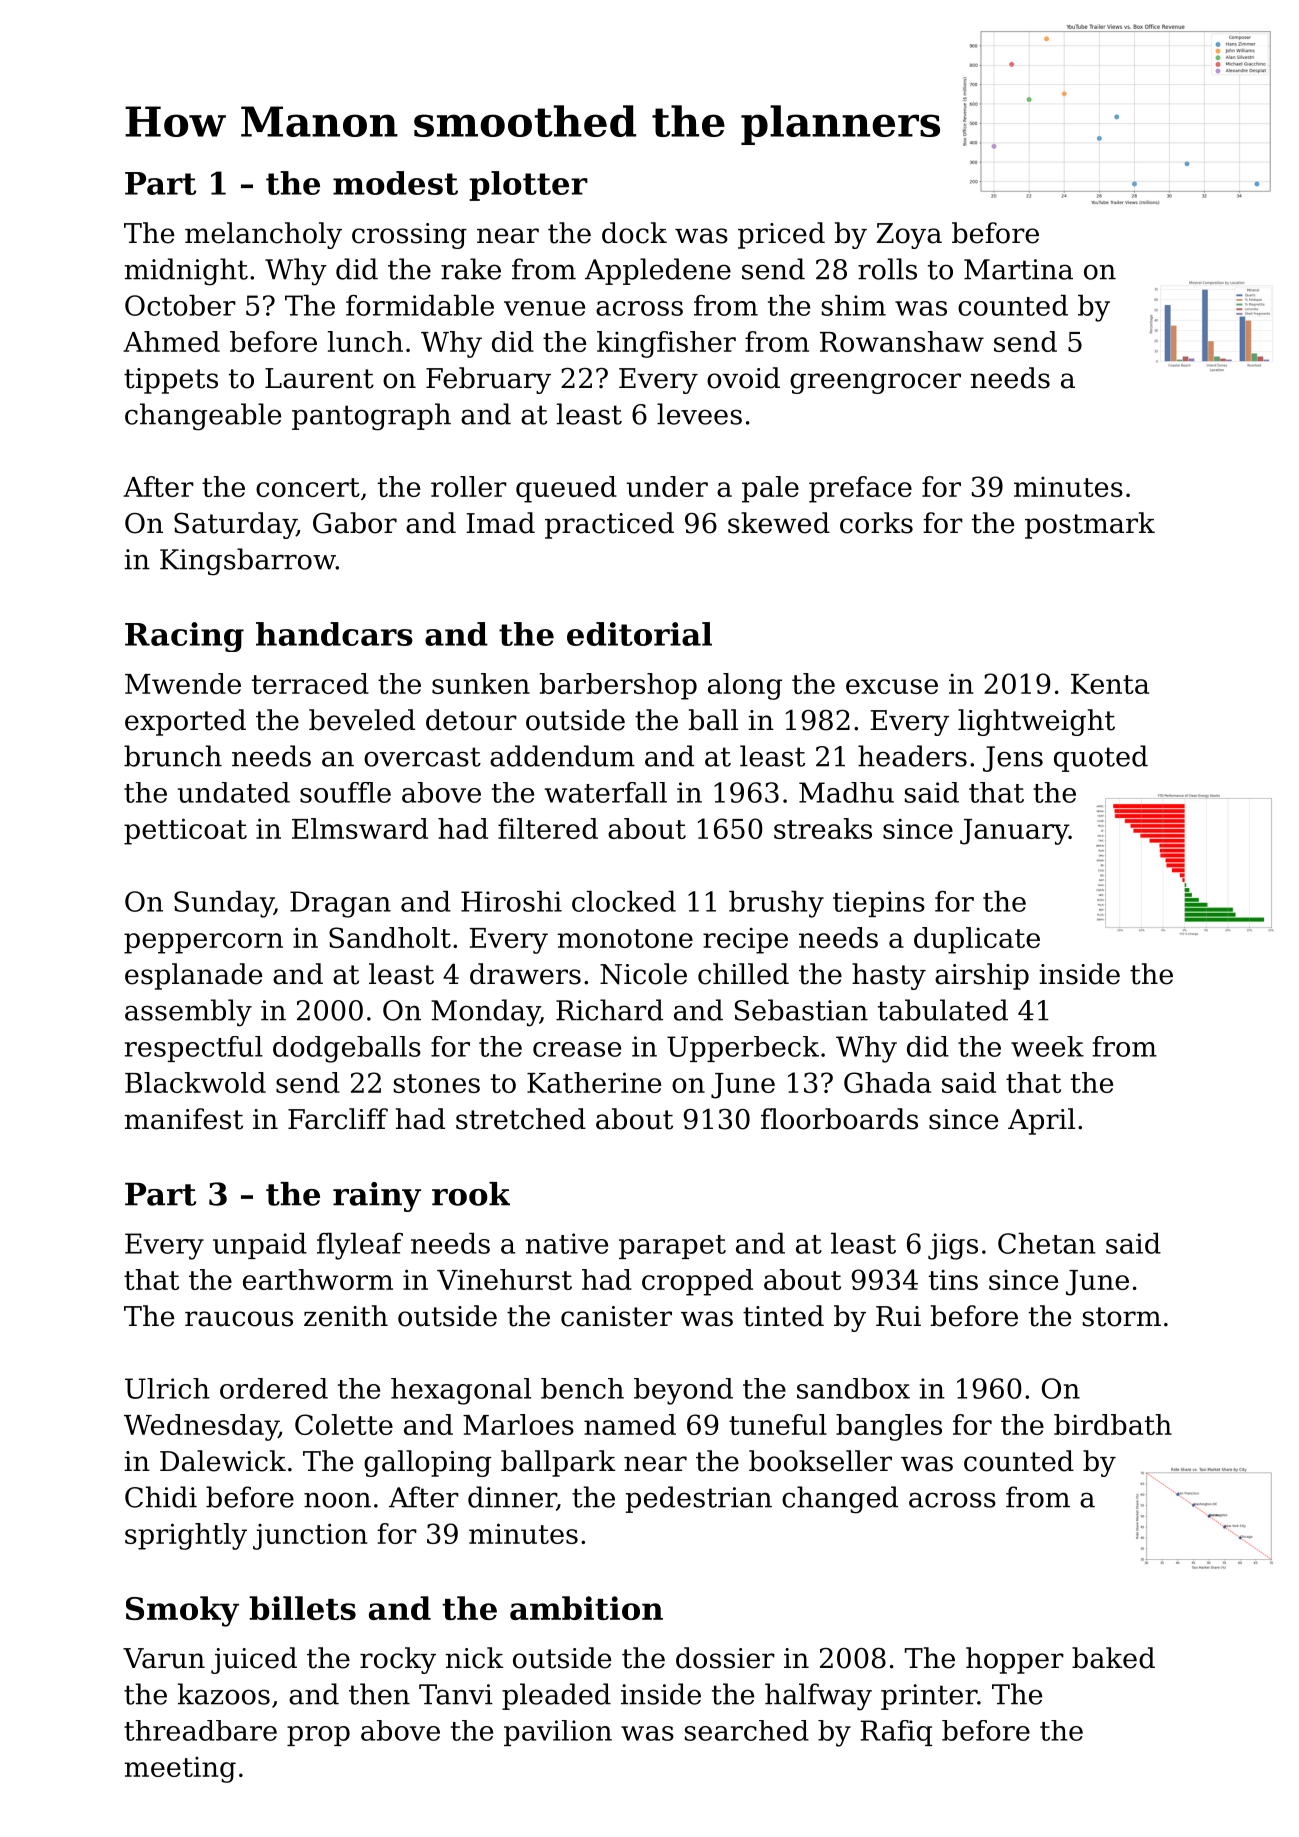 The height and width of the image is (1837, 1299). What do you see at coordinates (1122, 1317) in the image?
I see `storm` at bounding box center [1122, 1317].
